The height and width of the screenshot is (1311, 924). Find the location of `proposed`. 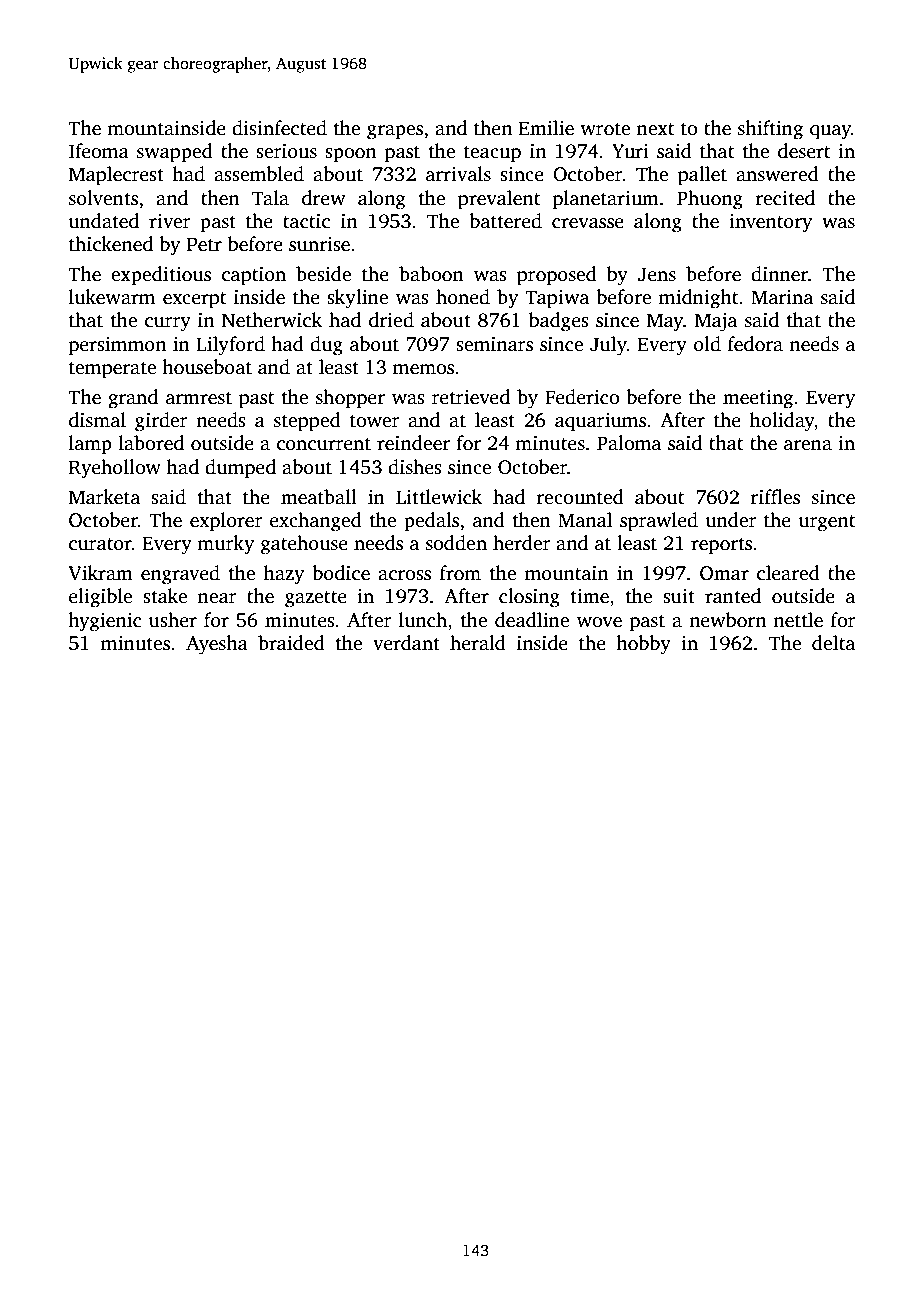

proposed is located at coordinates (557, 276).
